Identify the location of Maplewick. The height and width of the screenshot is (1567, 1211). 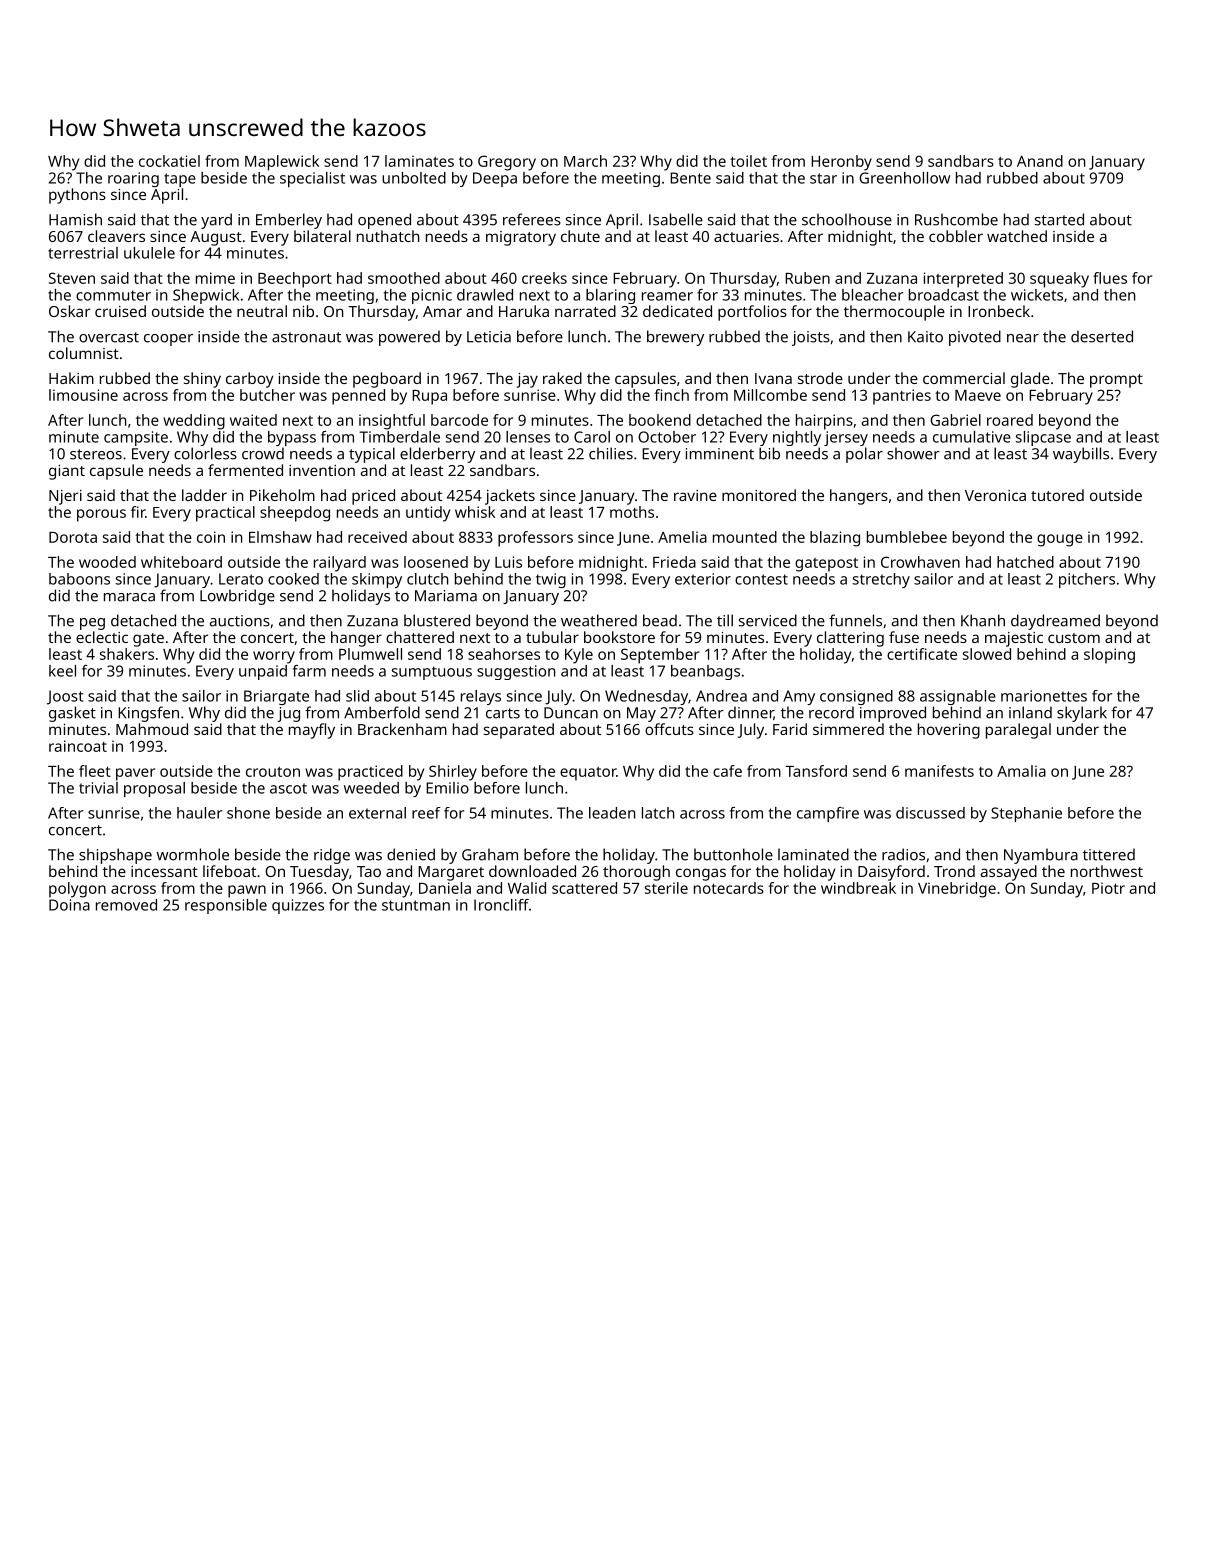
(282, 163).
